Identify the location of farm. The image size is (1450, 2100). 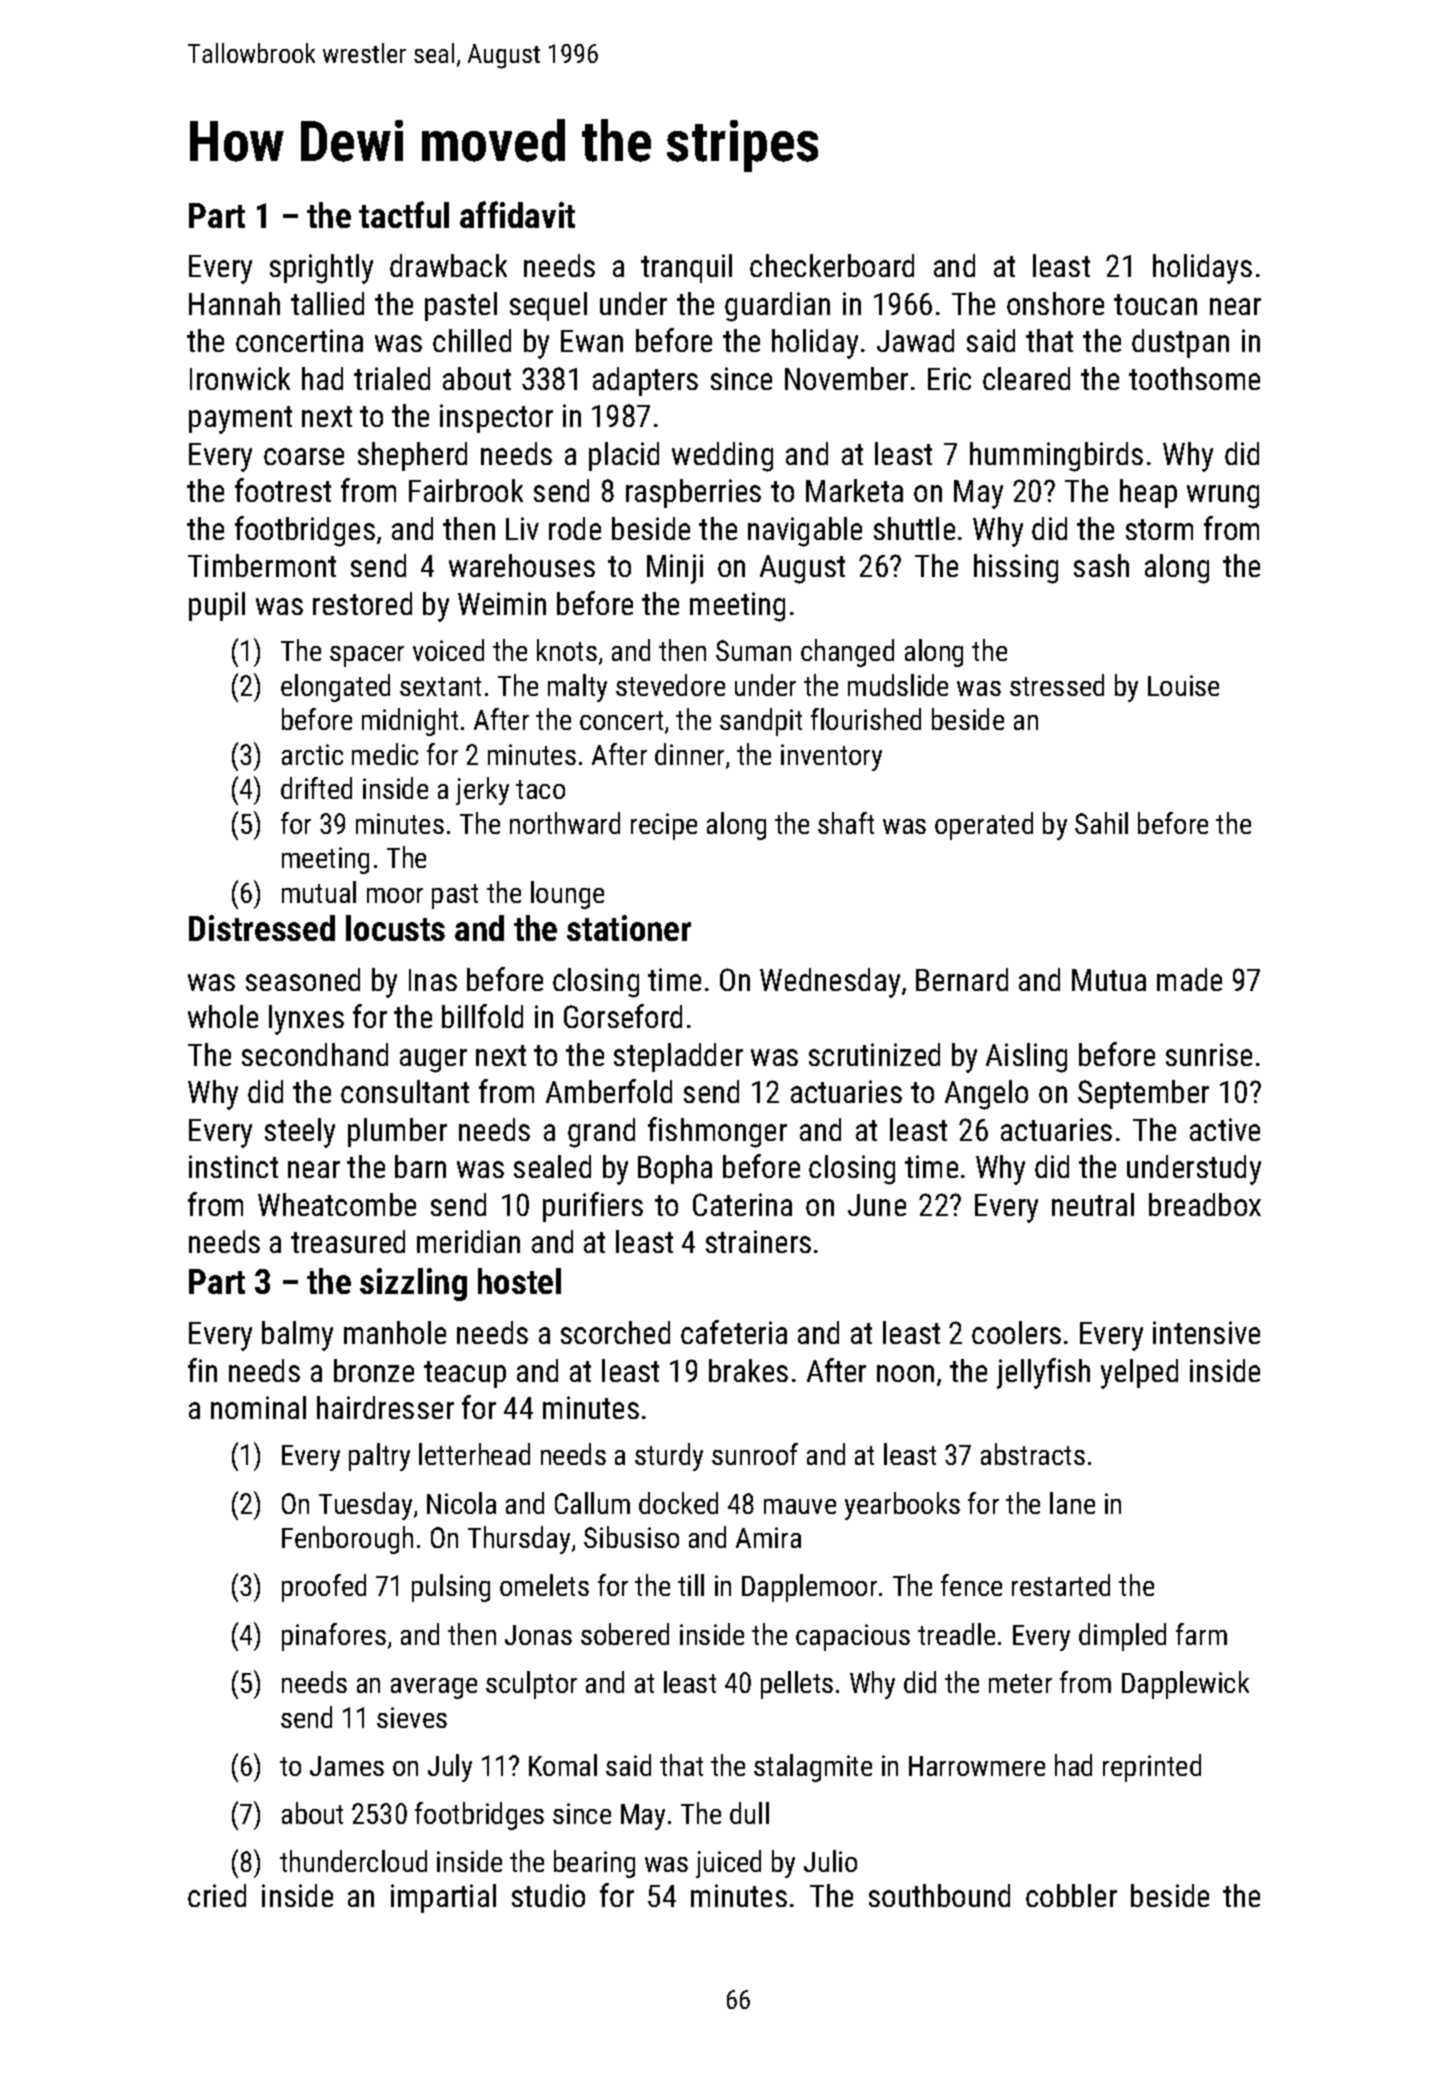
(1201, 1634).
